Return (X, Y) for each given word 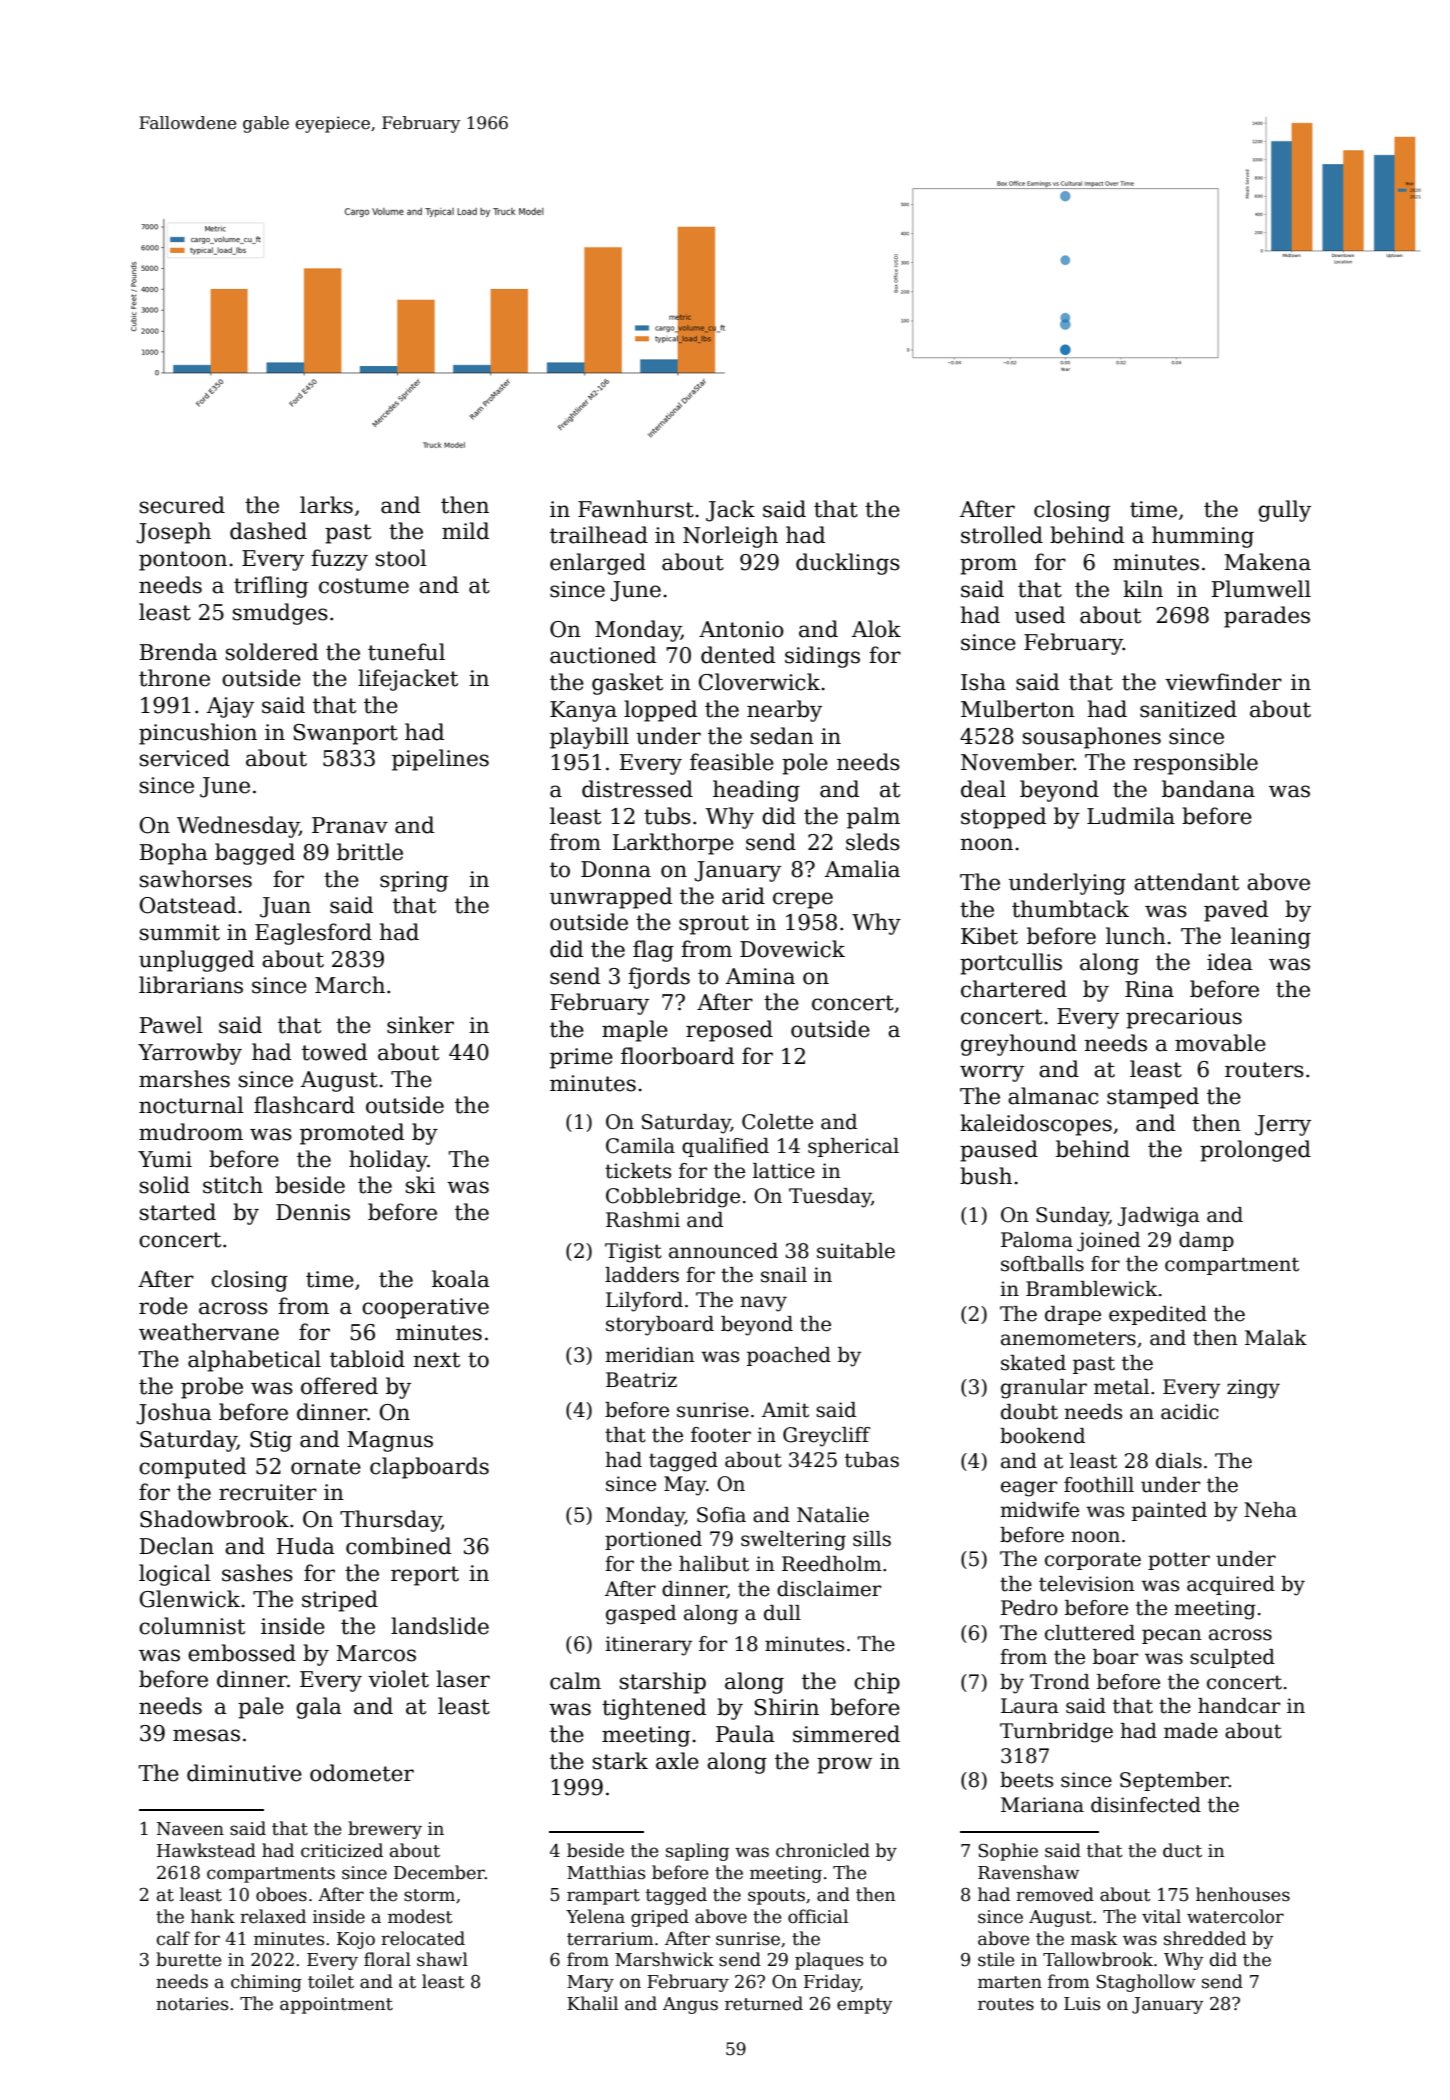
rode (163, 1306)
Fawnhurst (636, 509)
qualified (725, 1147)
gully (1284, 511)
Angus (690, 2005)
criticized (342, 1850)
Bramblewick (1091, 1289)
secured (182, 505)
